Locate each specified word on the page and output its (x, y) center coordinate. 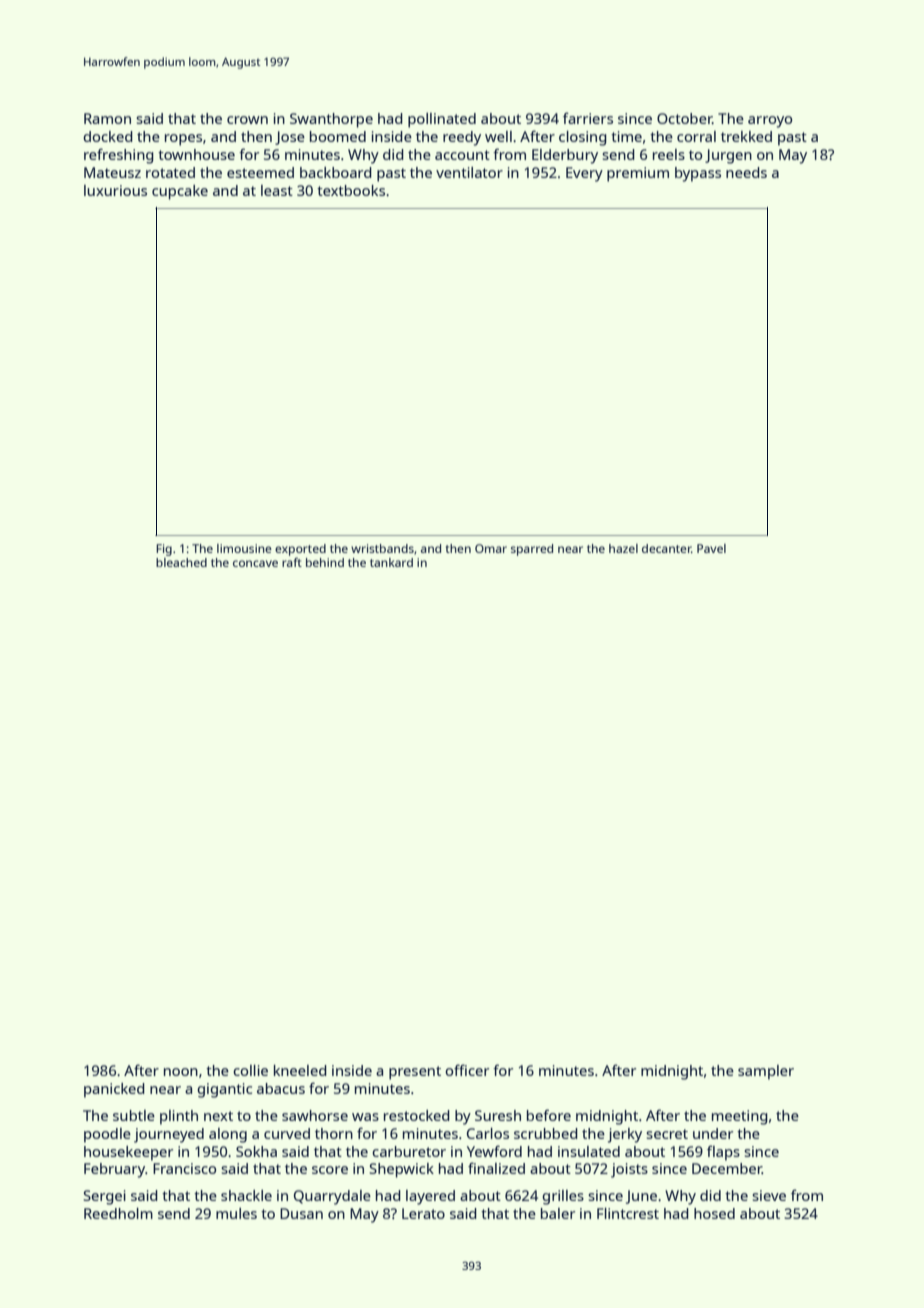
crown (247, 120)
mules (236, 1213)
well (498, 136)
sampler (766, 1072)
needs (746, 172)
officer (467, 1070)
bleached (181, 562)
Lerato (423, 1213)
